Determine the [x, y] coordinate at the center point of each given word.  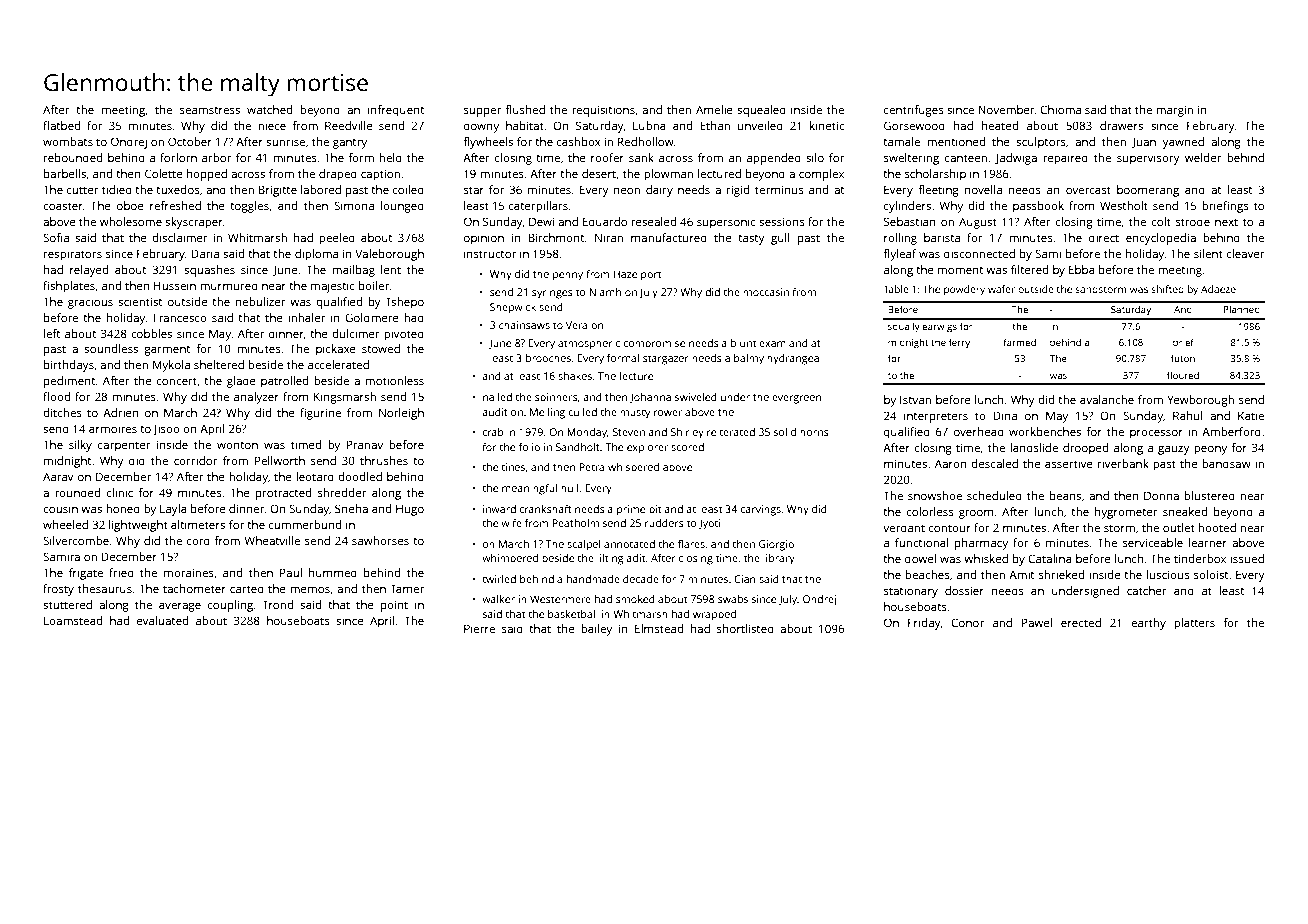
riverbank [1123, 463]
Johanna [650, 398]
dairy [659, 191]
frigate [86, 574]
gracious [90, 303]
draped [338, 175]
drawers [1121, 125]
